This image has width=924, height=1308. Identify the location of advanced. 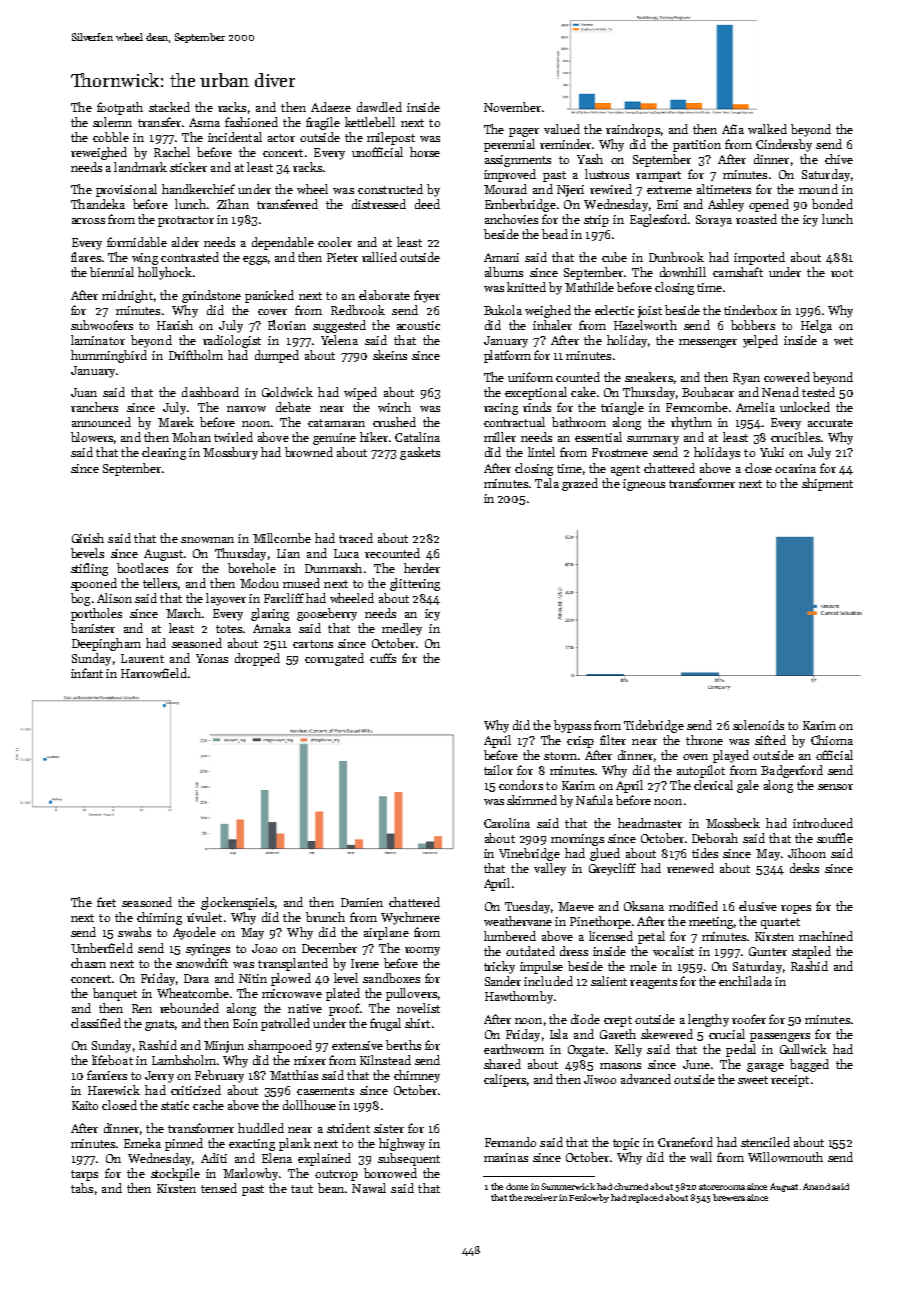
(646, 1079).
